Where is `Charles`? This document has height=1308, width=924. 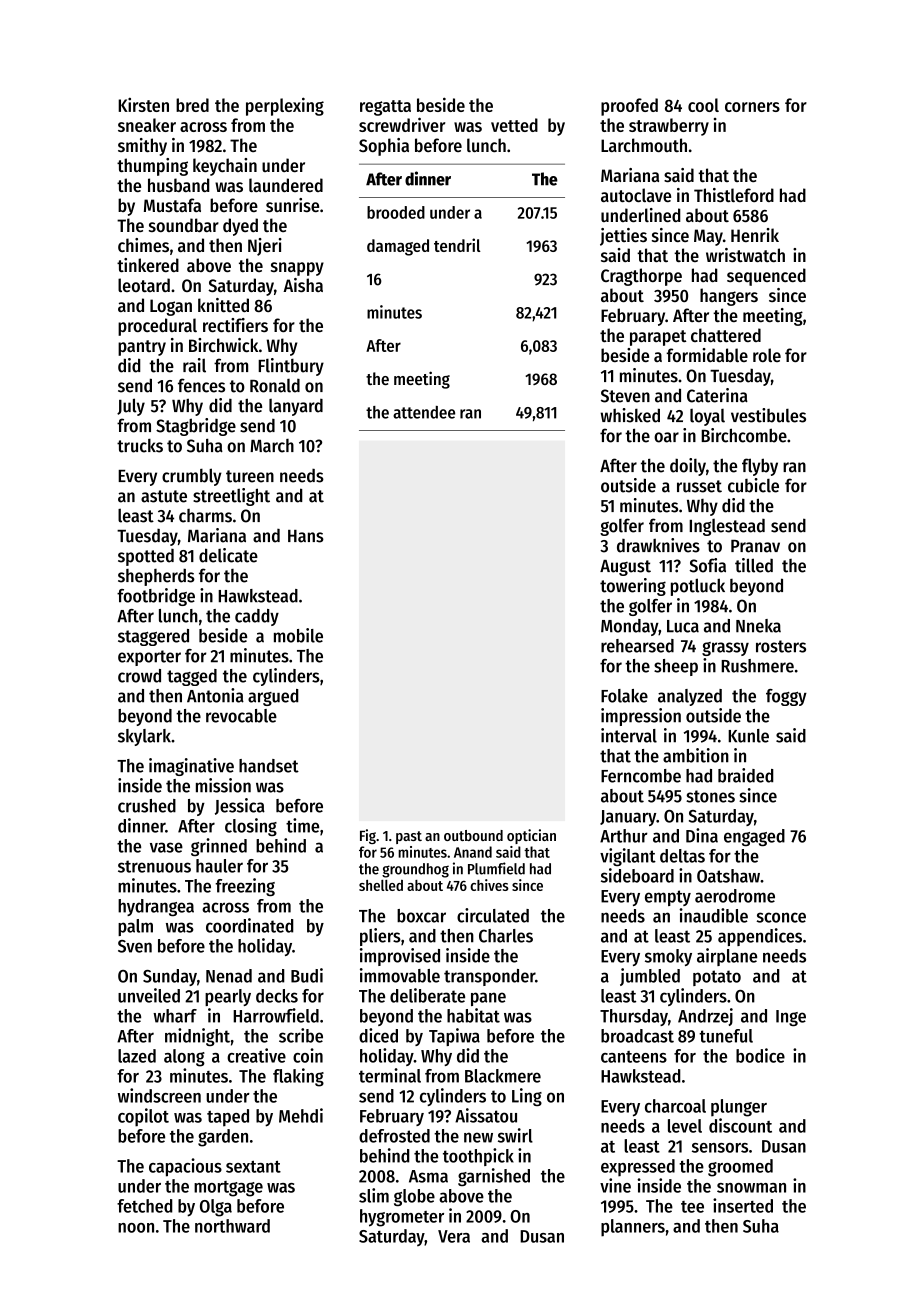 Charles is located at coordinates (506, 936).
